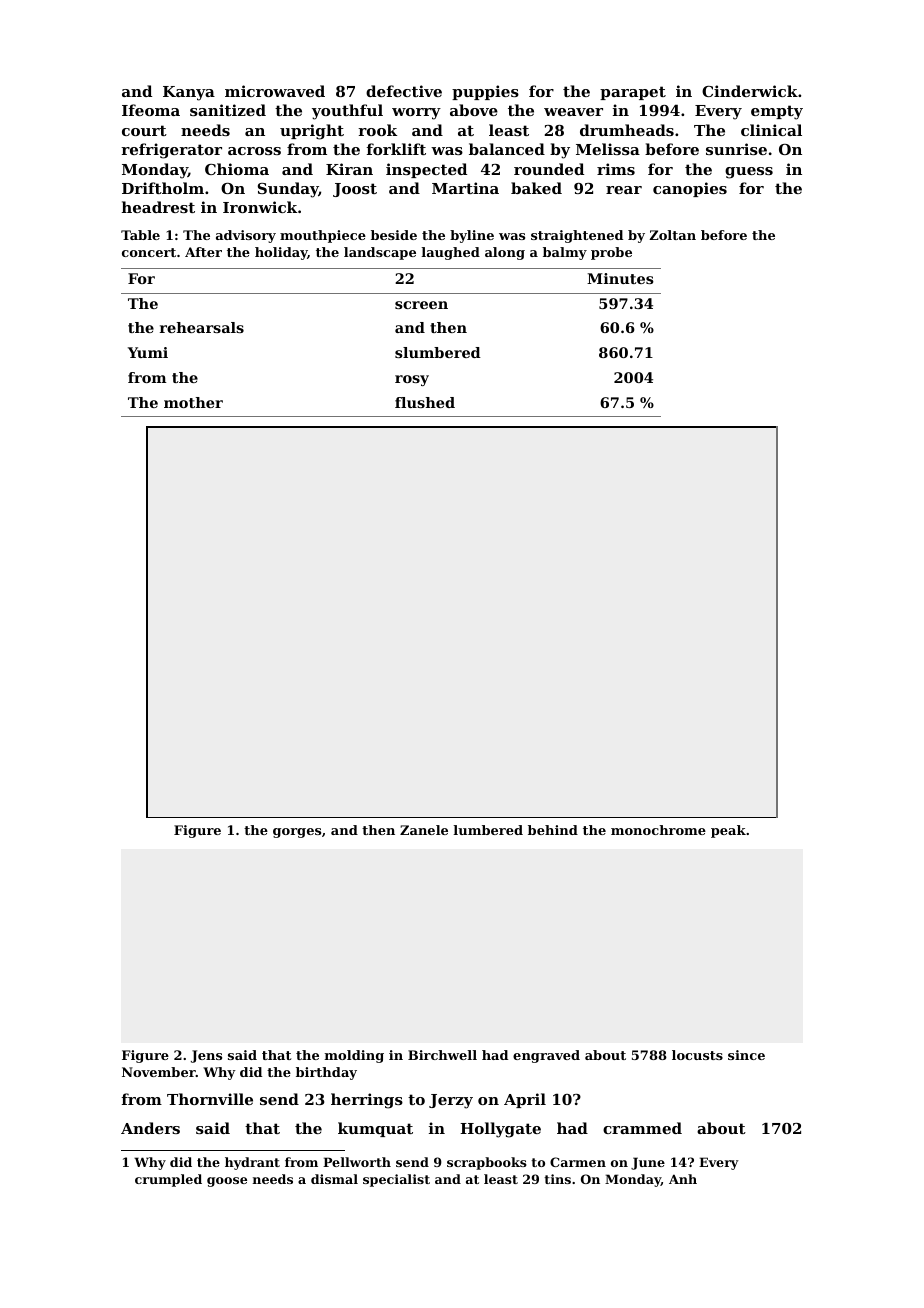  Describe the element at coordinates (193, 402) in the document. I see `mother` at that location.
